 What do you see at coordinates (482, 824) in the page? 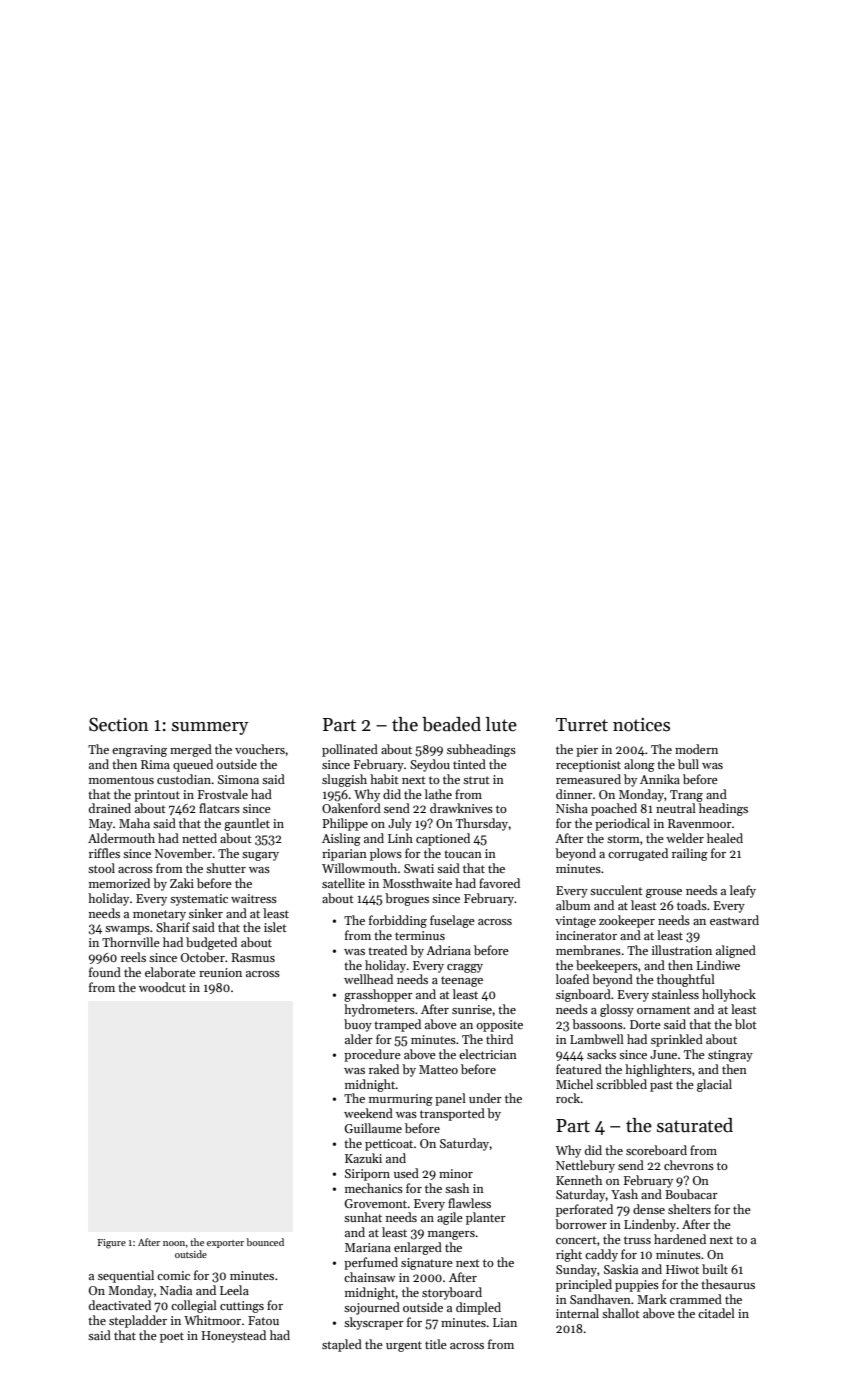
I see `Thursday` at bounding box center [482, 824].
